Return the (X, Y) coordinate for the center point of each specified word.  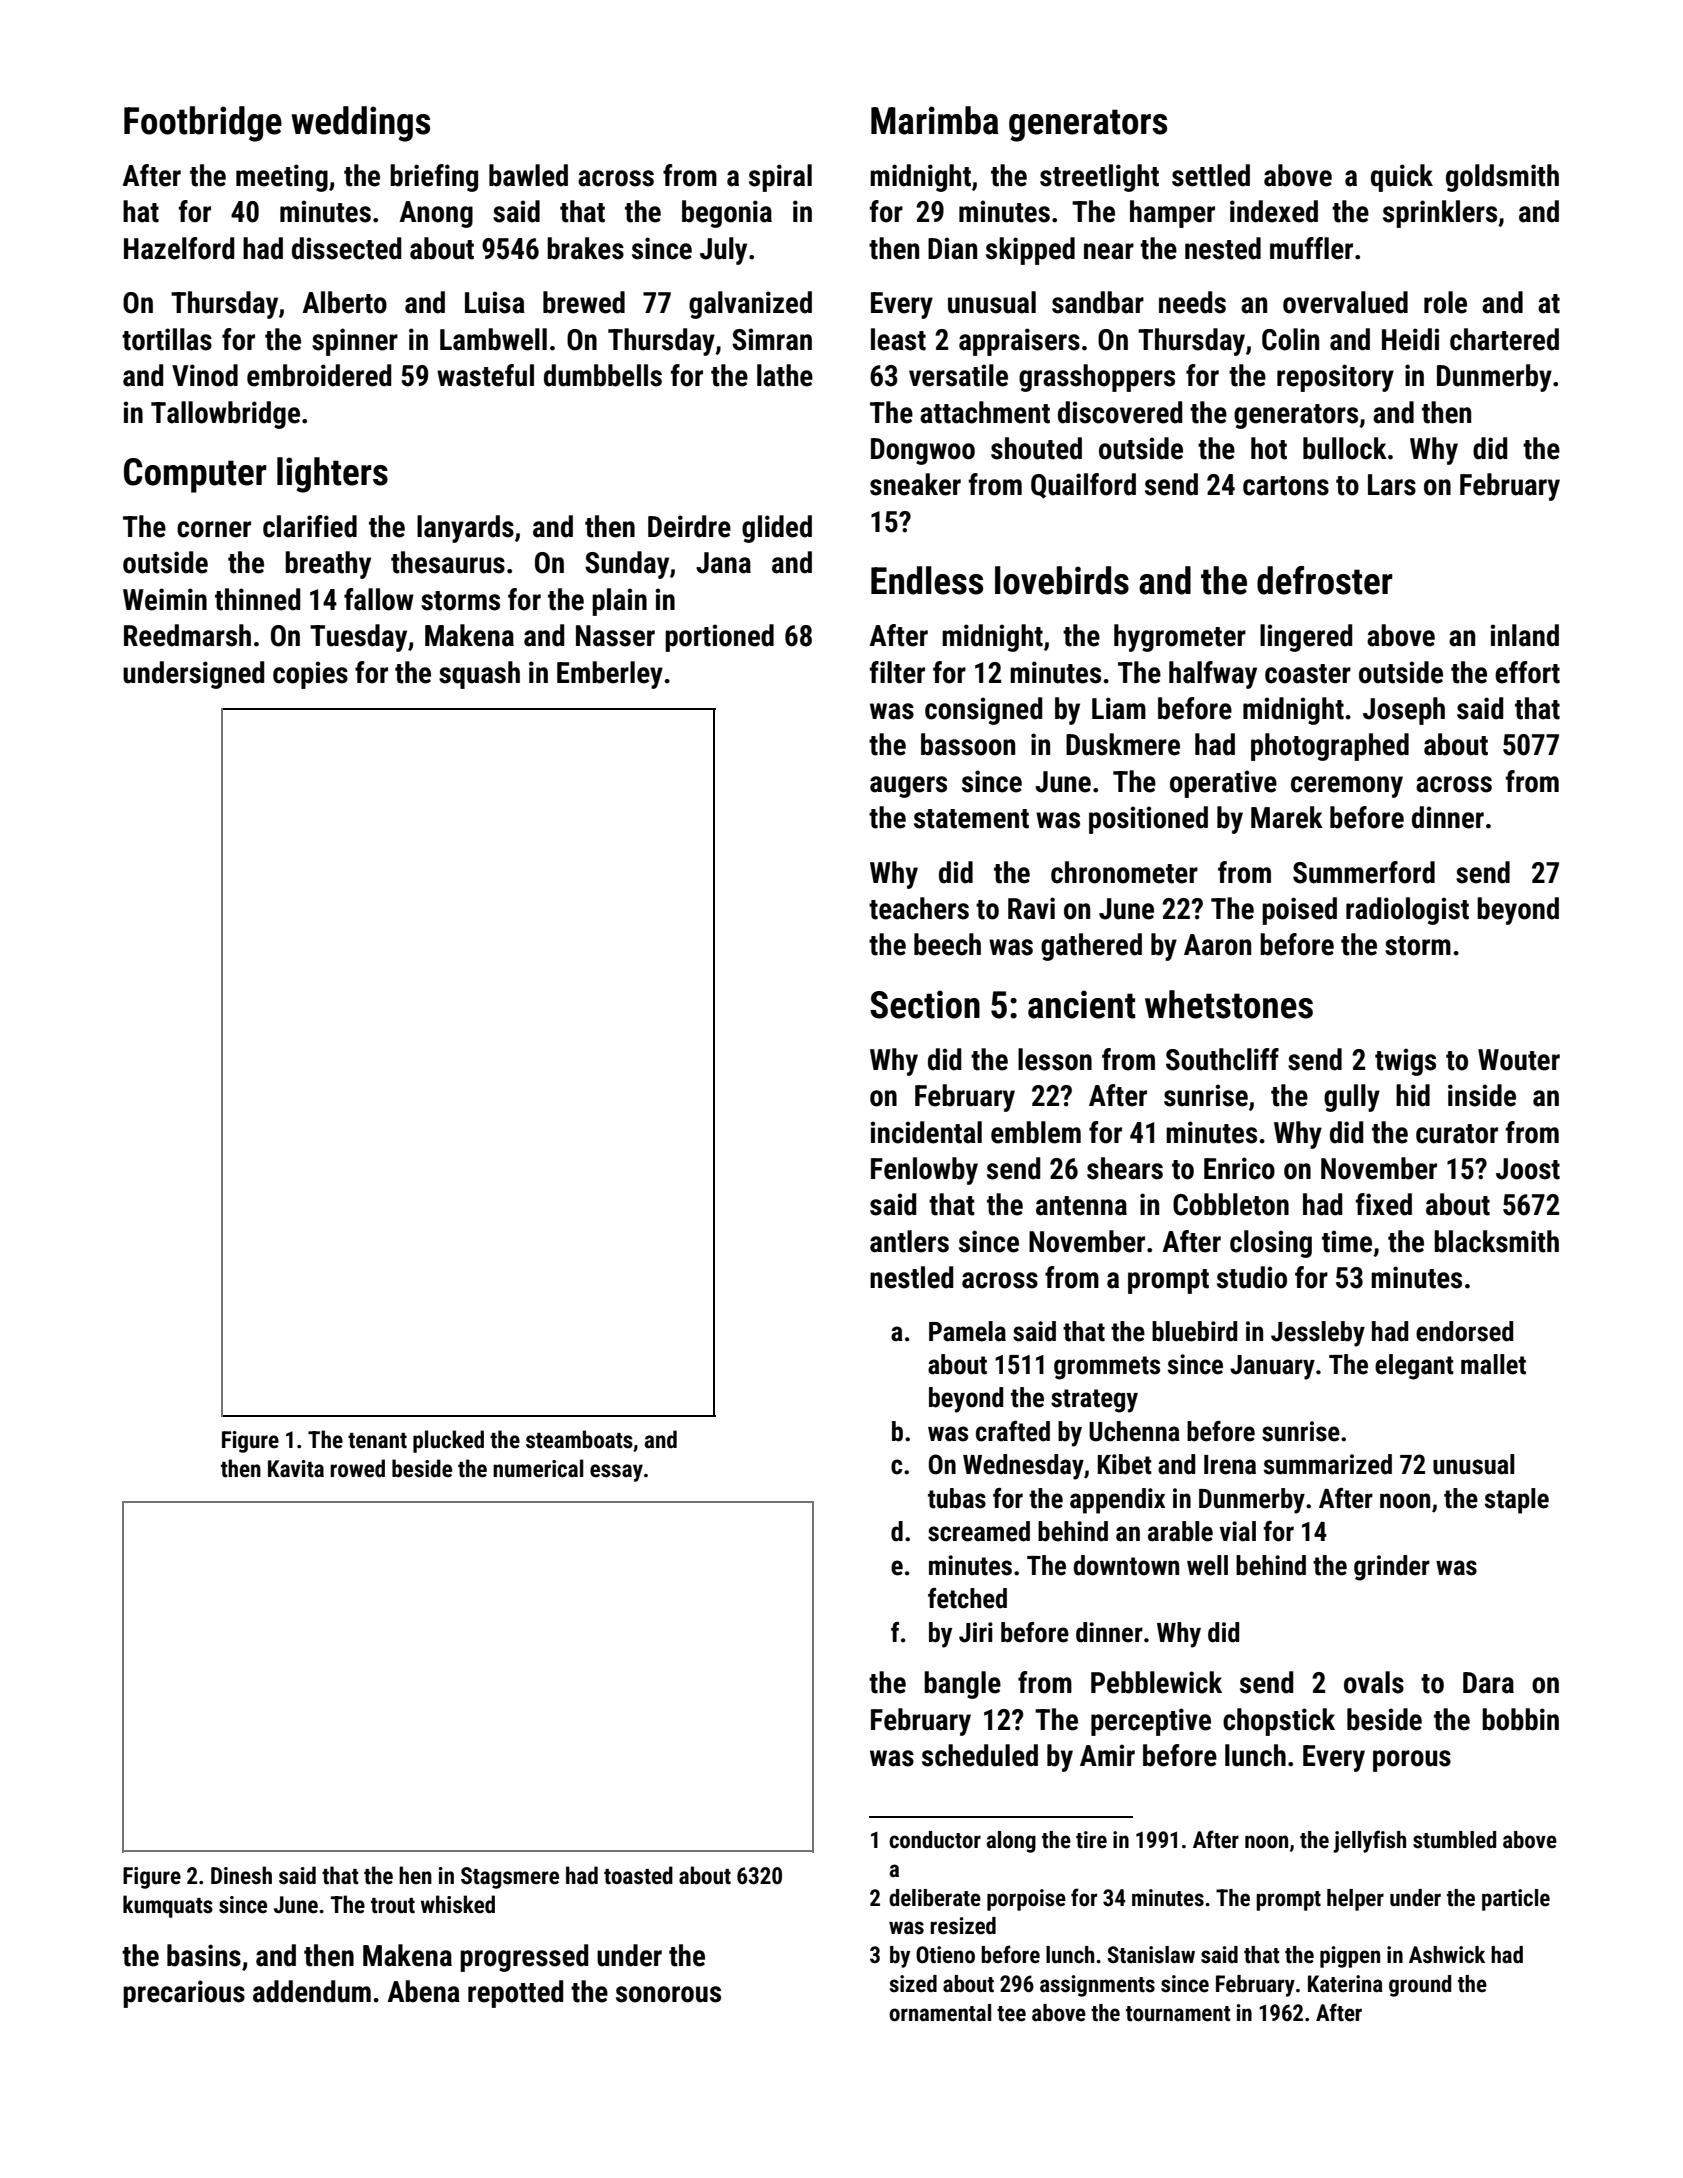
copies (310, 675)
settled (1211, 175)
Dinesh (241, 1875)
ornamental (940, 2013)
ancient (1082, 1004)
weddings (361, 124)
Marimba (935, 120)
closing (1271, 1244)
